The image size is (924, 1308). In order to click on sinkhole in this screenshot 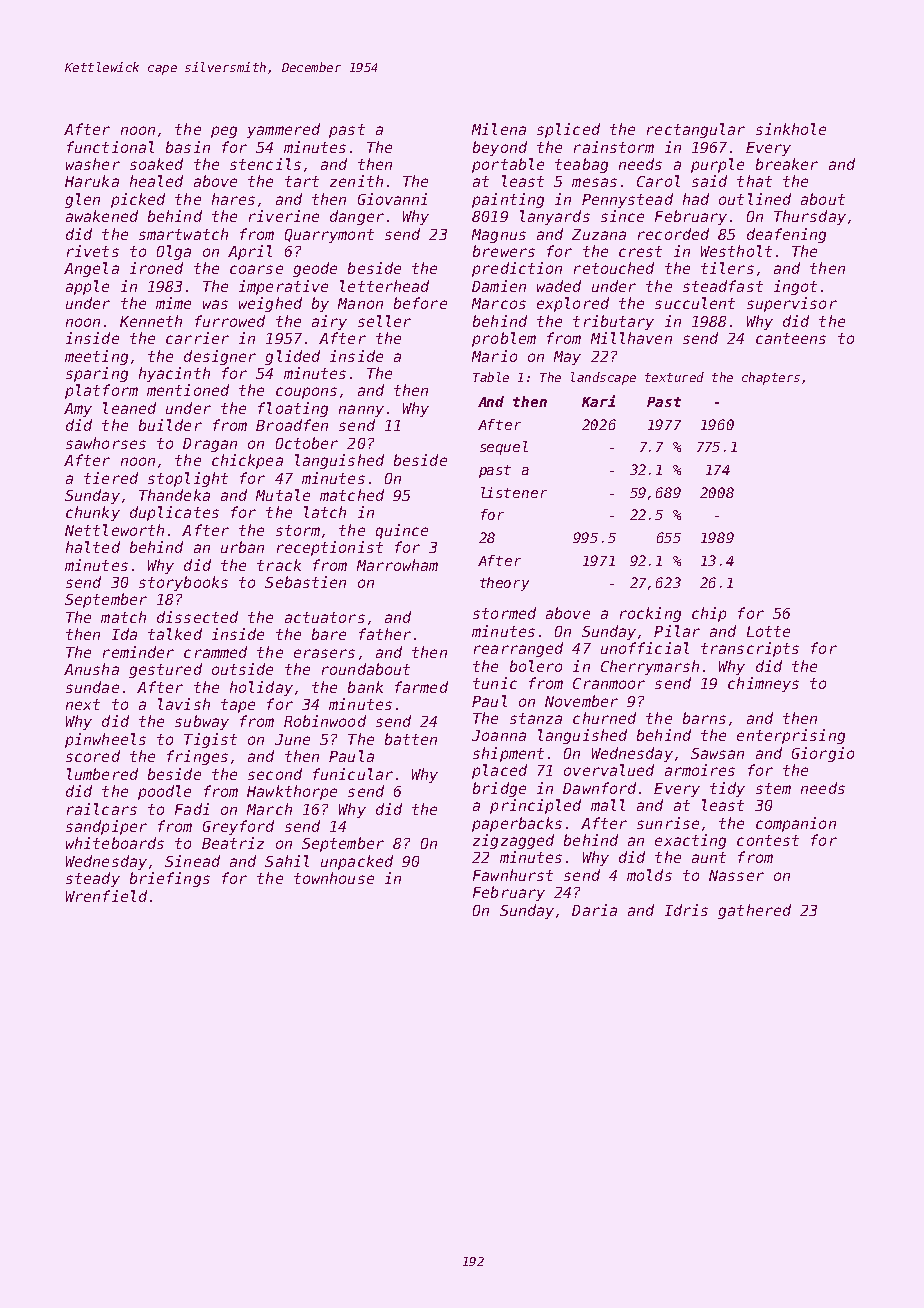, I will do `click(791, 129)`.
